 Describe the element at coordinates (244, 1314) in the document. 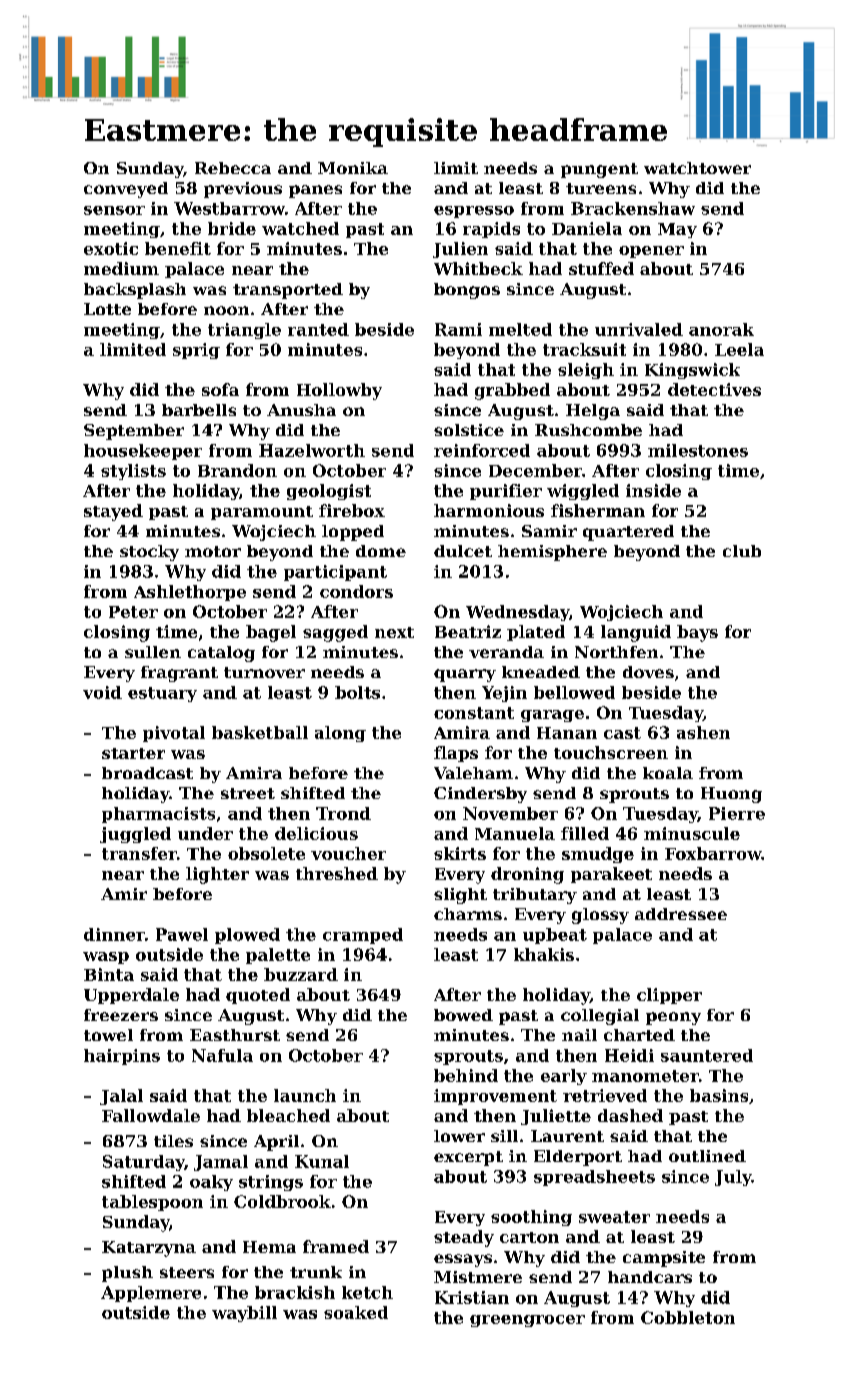

I see `waybill` at that location.
